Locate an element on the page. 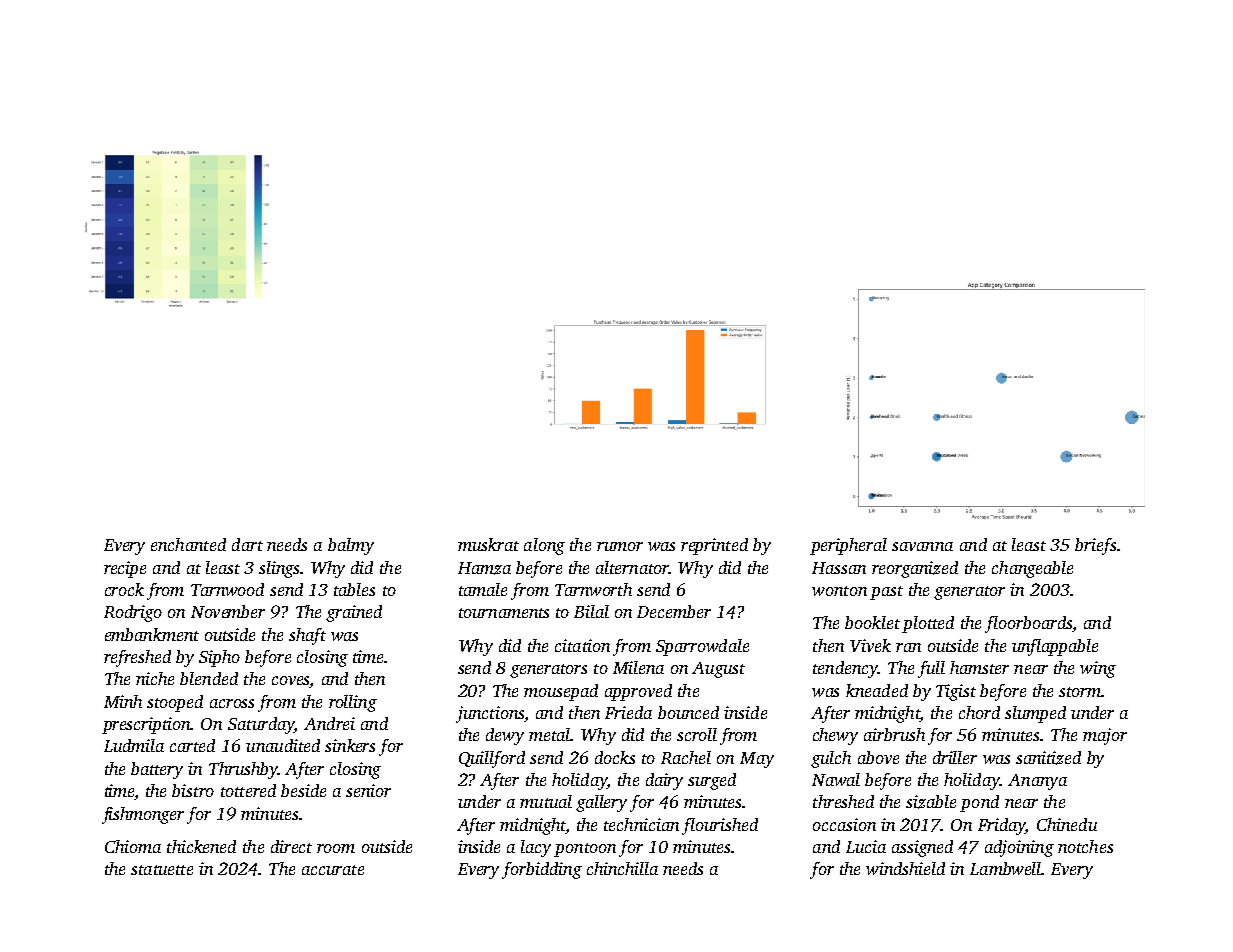  docks is located at coordinates (615, 757).
